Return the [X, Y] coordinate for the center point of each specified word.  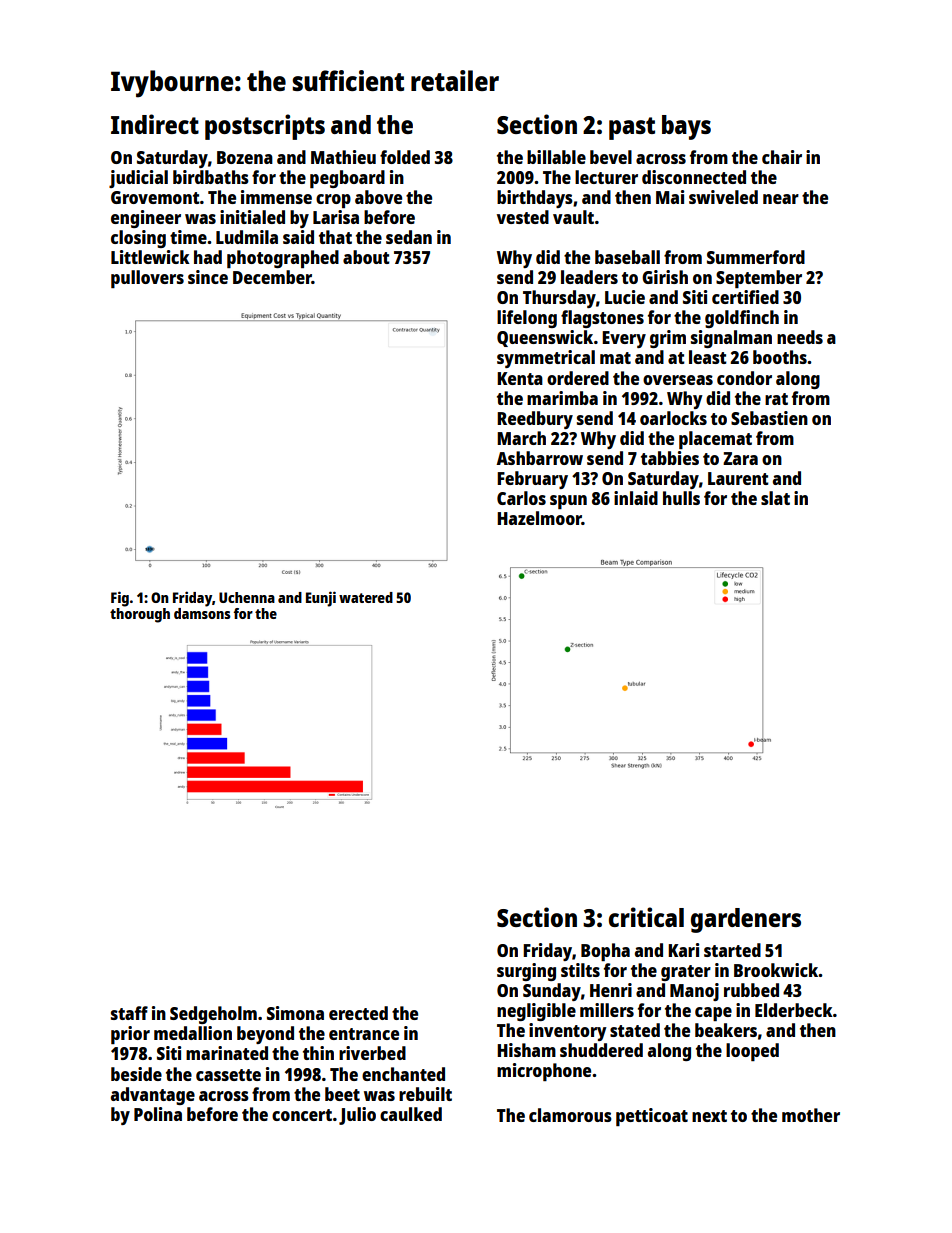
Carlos [521, 498]
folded [405, 157]
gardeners [746, 920]
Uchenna [247, 597]
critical [646, 917]
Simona [295, 1013]
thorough [140, 615]
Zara [740, 458]
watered [366, 597]
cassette [228, 1075]
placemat [715, 440]
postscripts [265, 127]
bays [686, 127]
